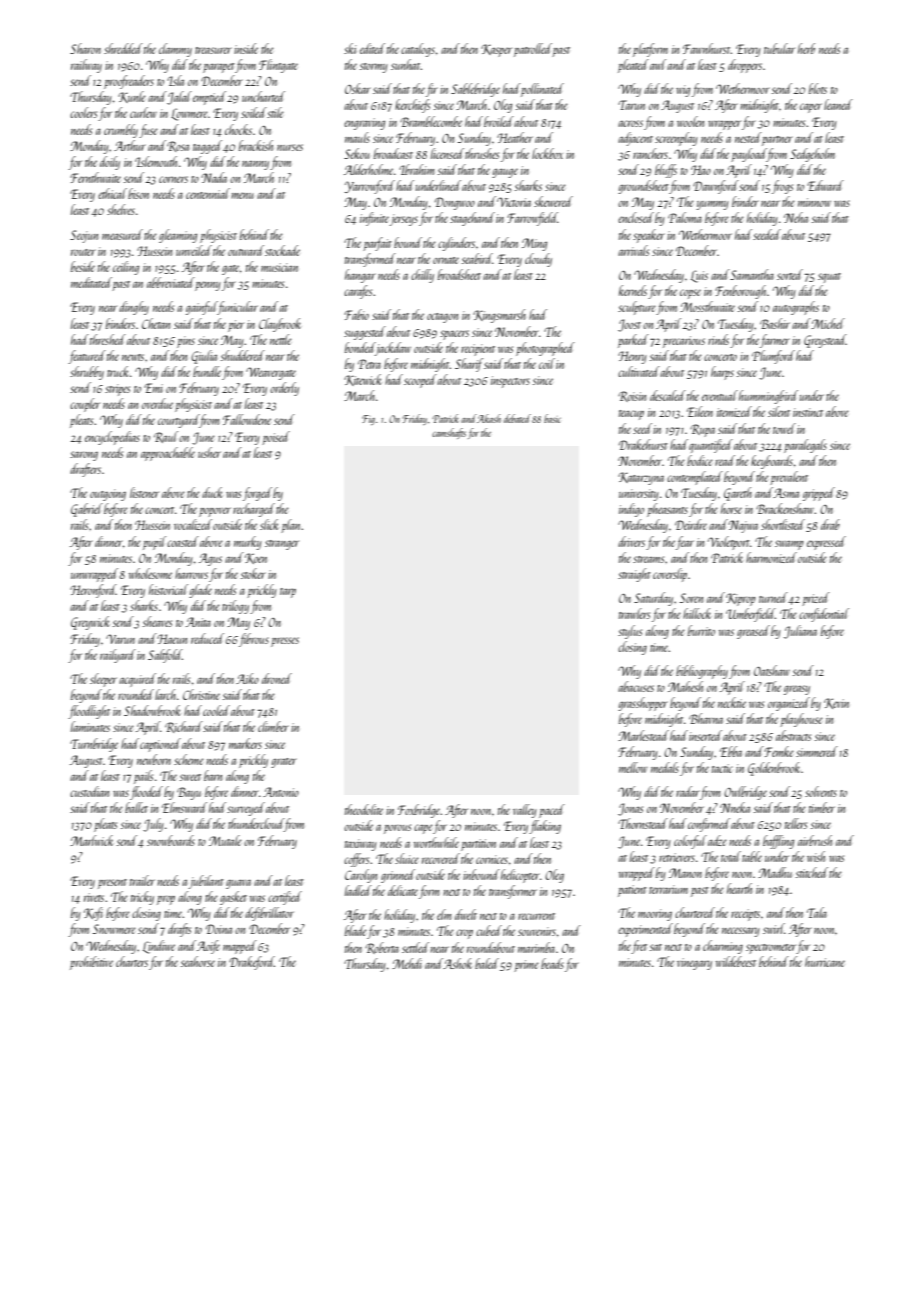 The width and height of the image is (924, 1308). What do you see at coordinates (712, 205) in the image?
I see `yummy` at bounding box center [712, 205].
